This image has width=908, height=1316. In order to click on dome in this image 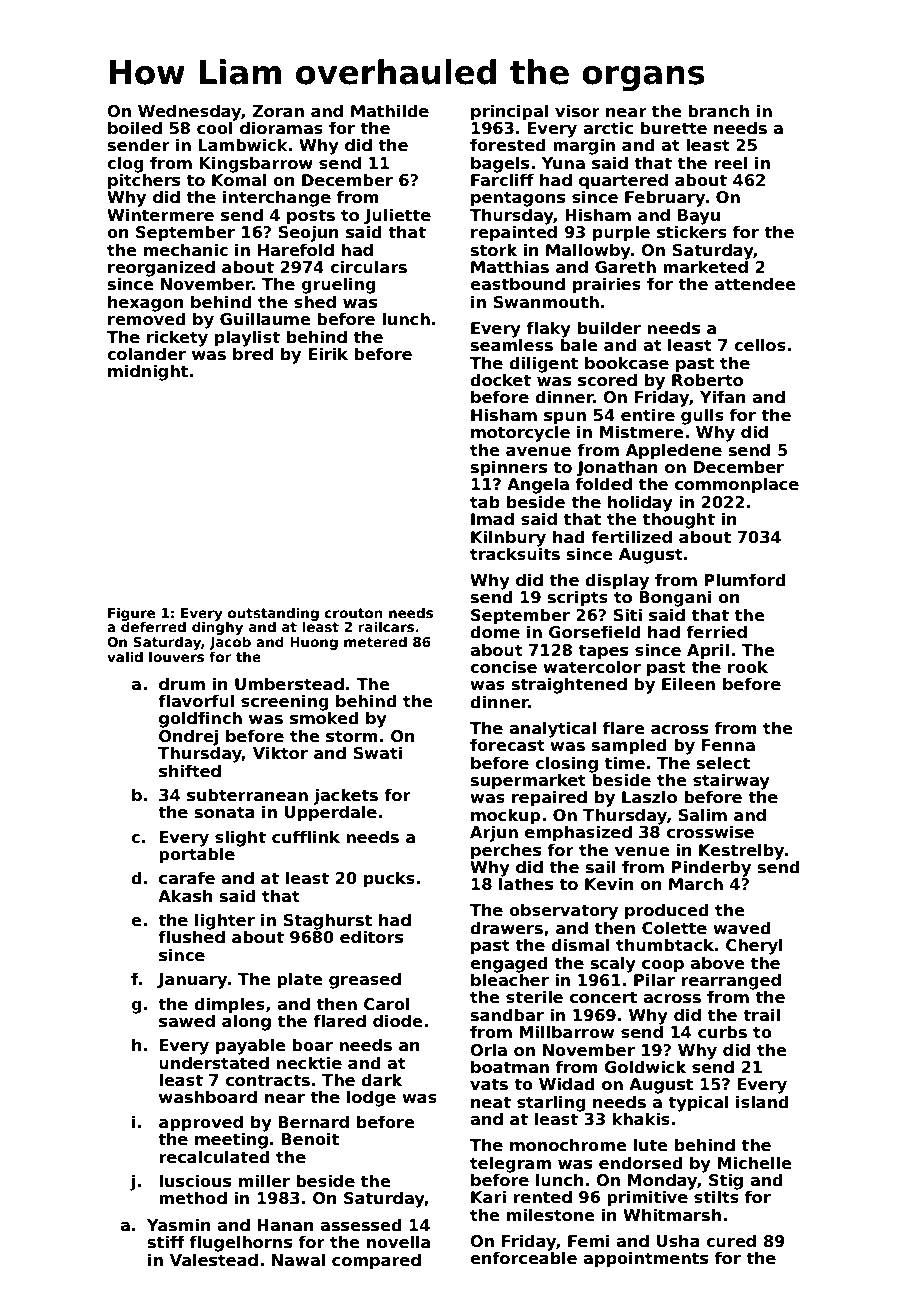, I will do `click(495, 632)`.
